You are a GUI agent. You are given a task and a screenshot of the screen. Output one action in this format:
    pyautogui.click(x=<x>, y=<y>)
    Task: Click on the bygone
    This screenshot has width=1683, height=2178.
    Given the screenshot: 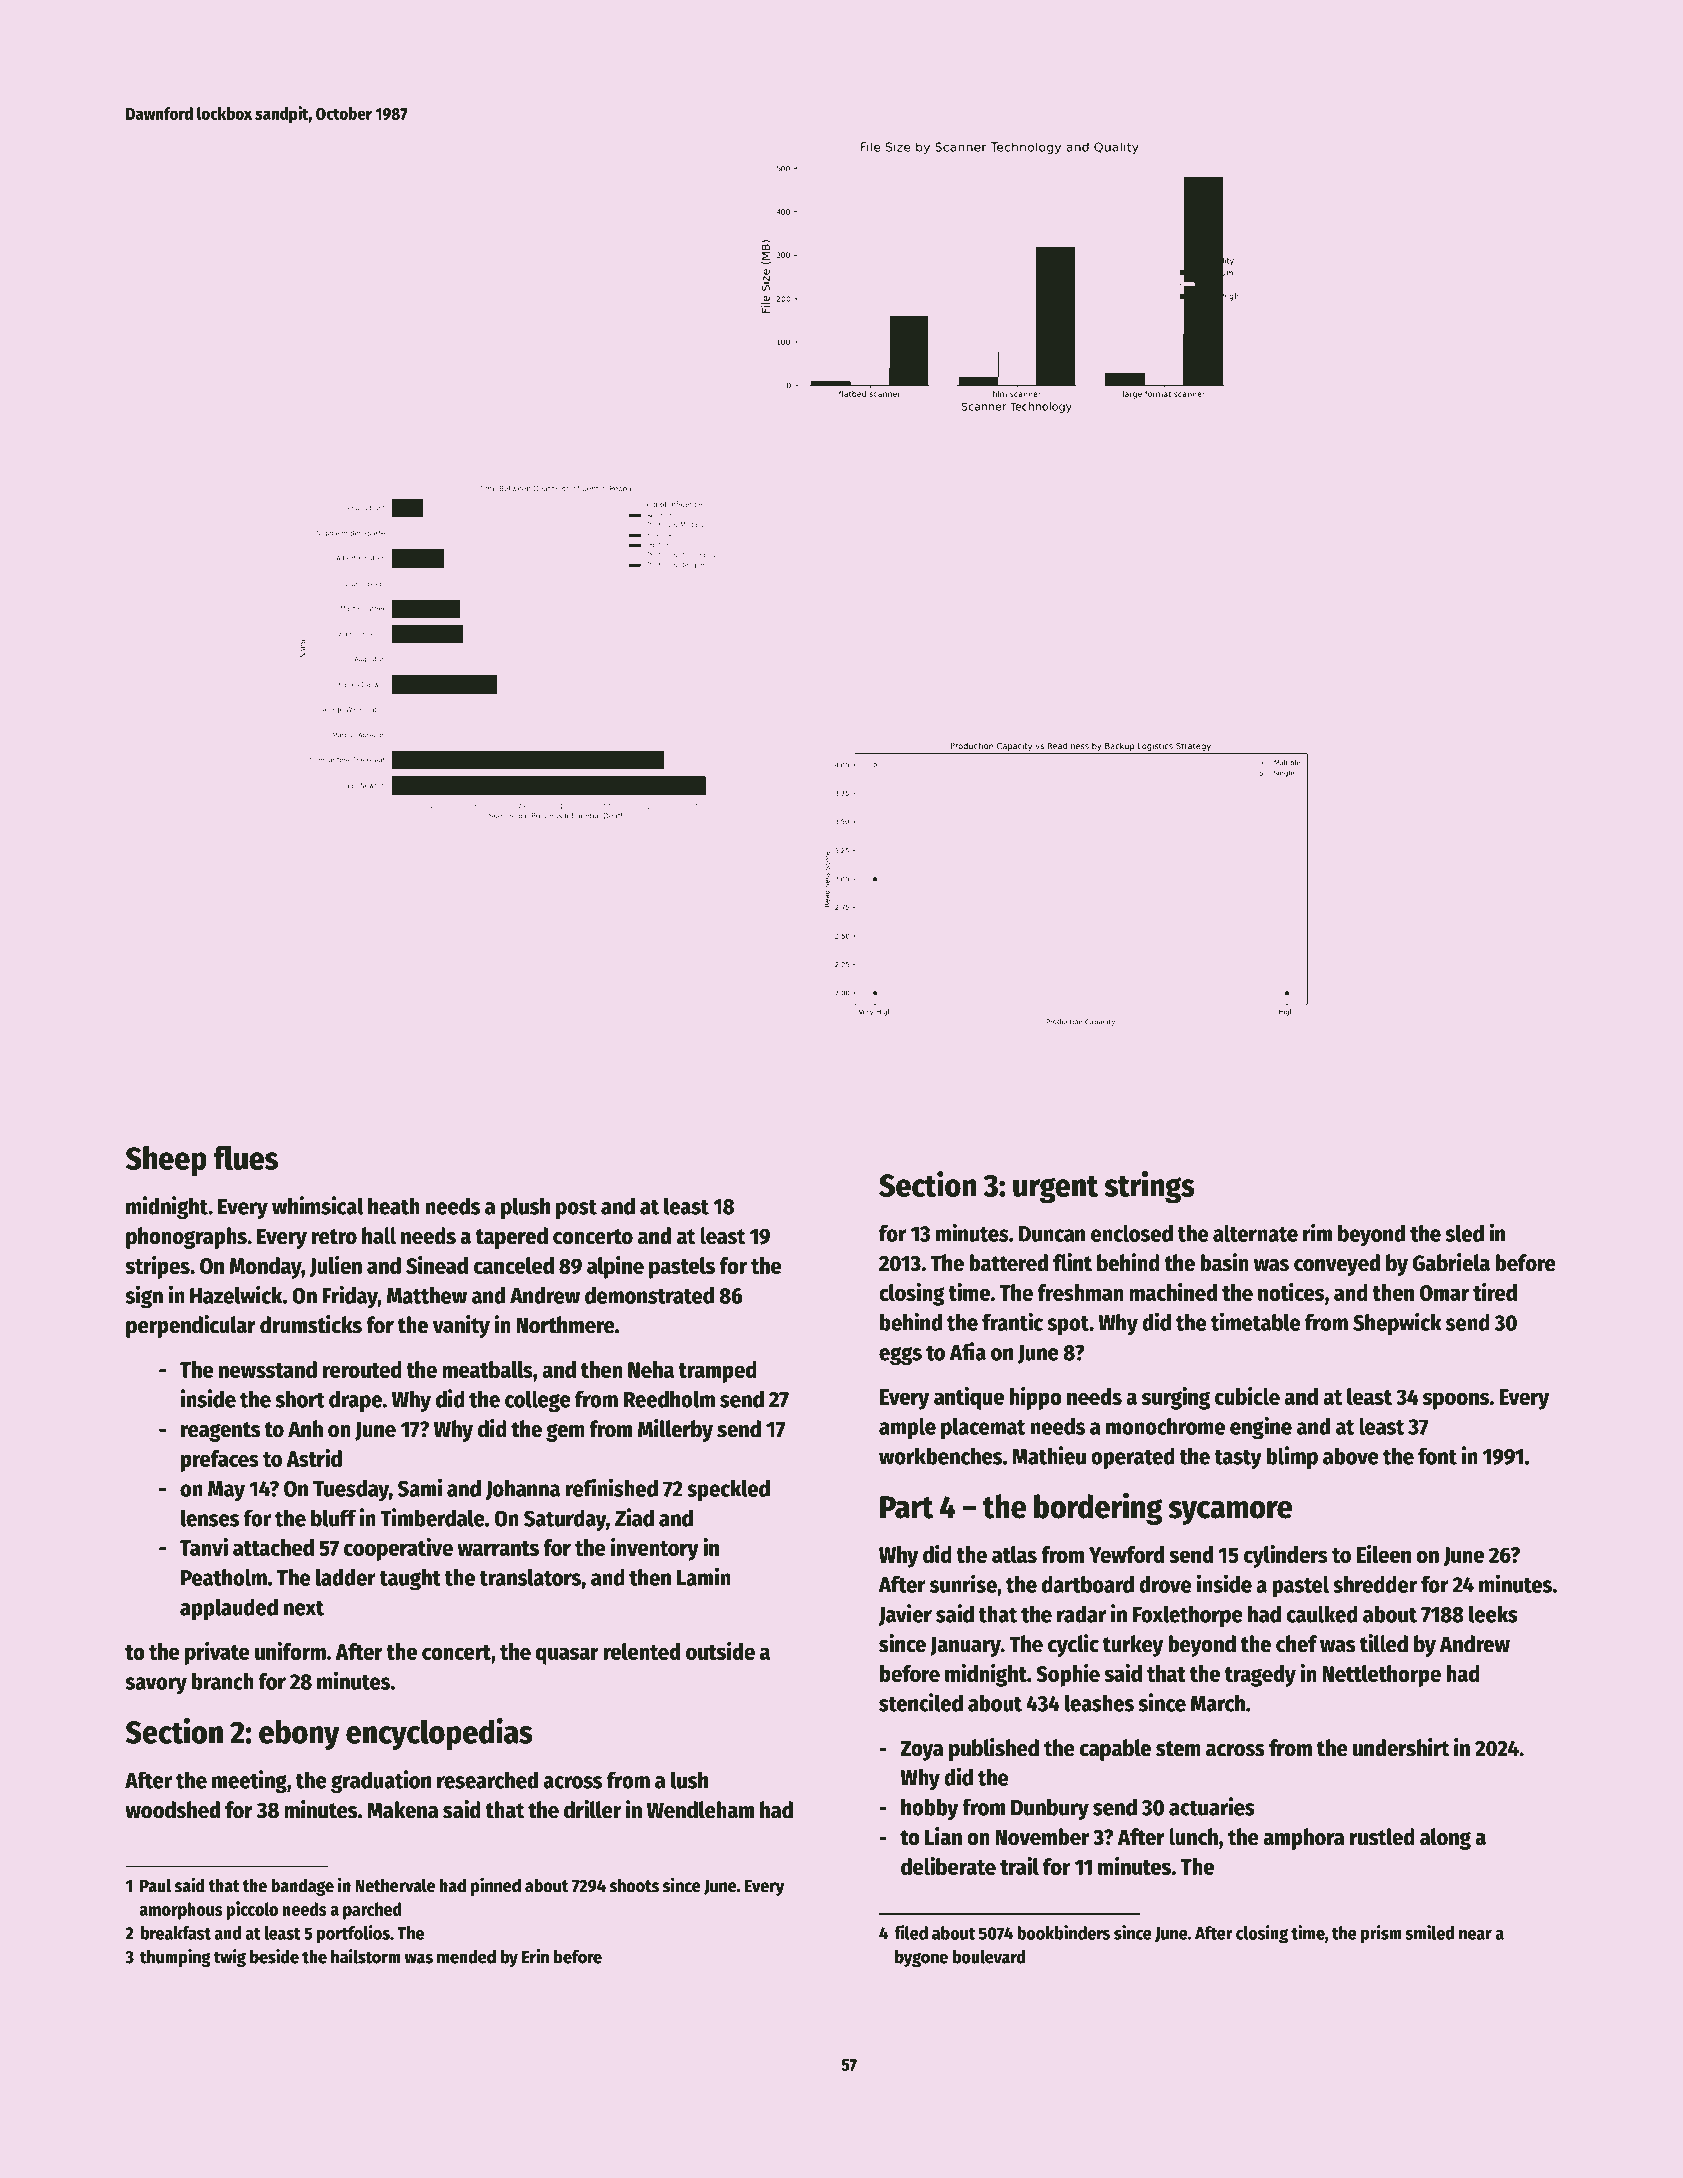 What is the action you would take?
    pyautogui.click(x=921, y=1958)
